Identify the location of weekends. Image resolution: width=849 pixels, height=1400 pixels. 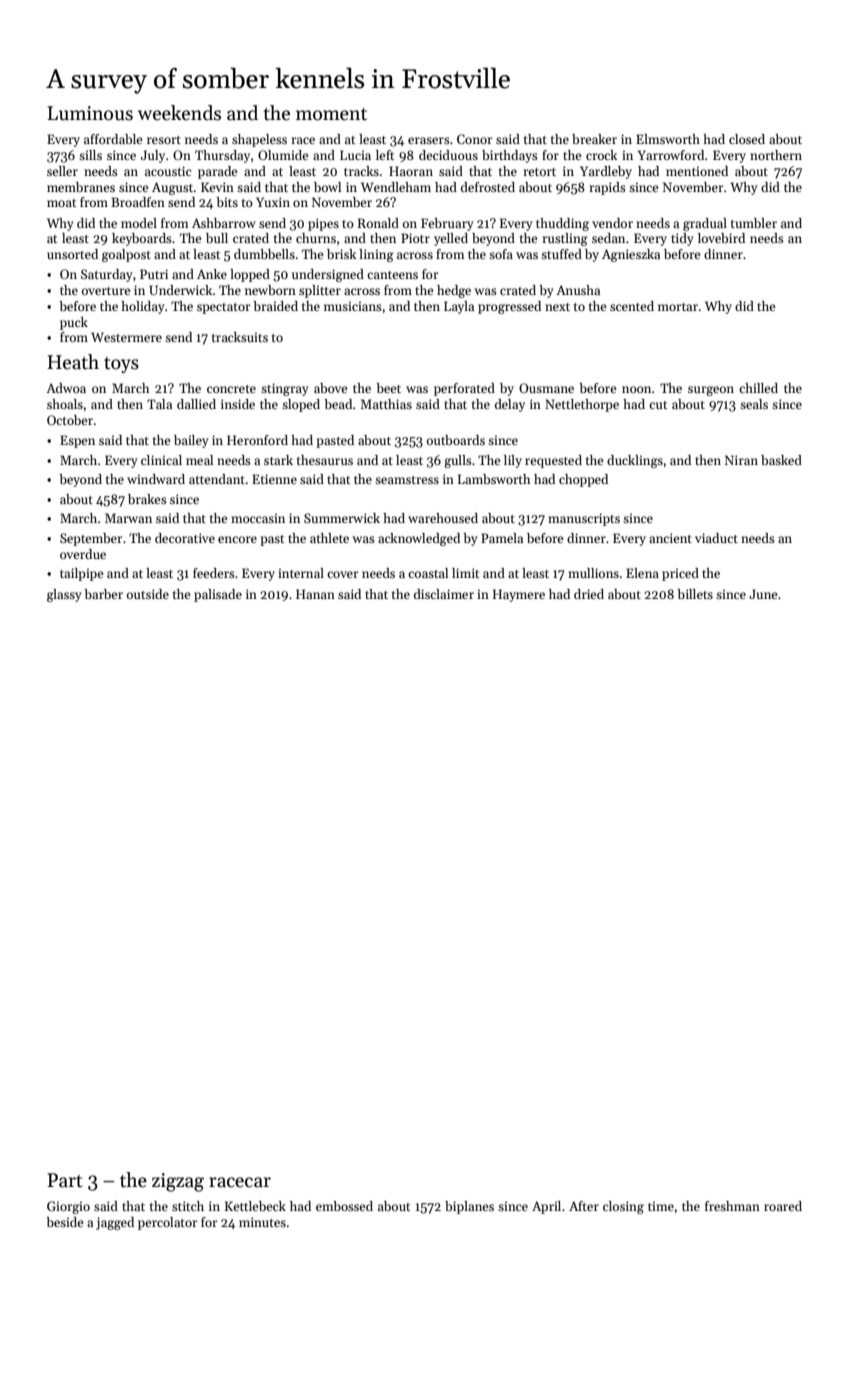
(179, 113).
